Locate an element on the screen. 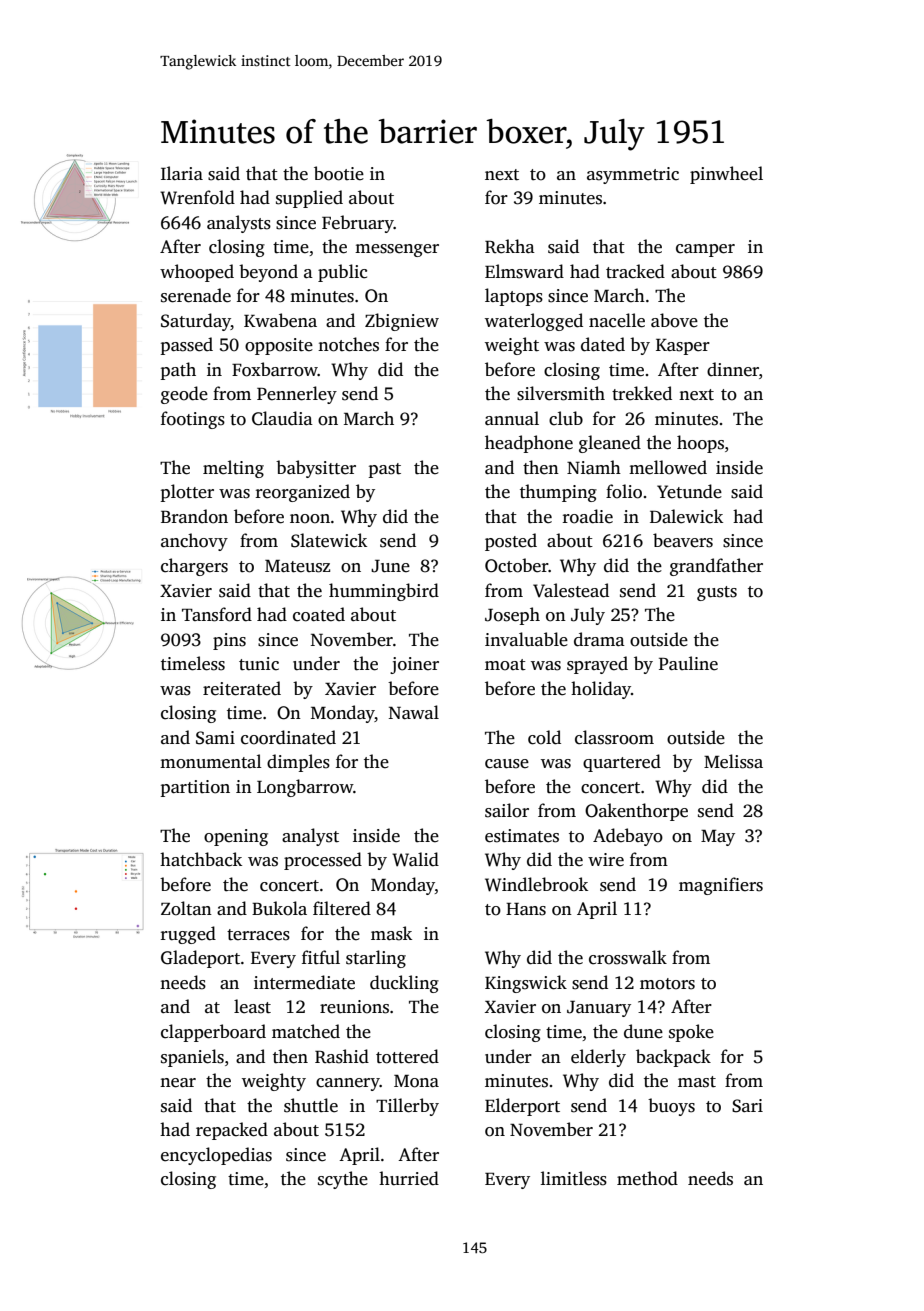 Image resolution: width=924 pixels, height=1311 pixels. encyclopedias is located at coordinates (216, 1156).
